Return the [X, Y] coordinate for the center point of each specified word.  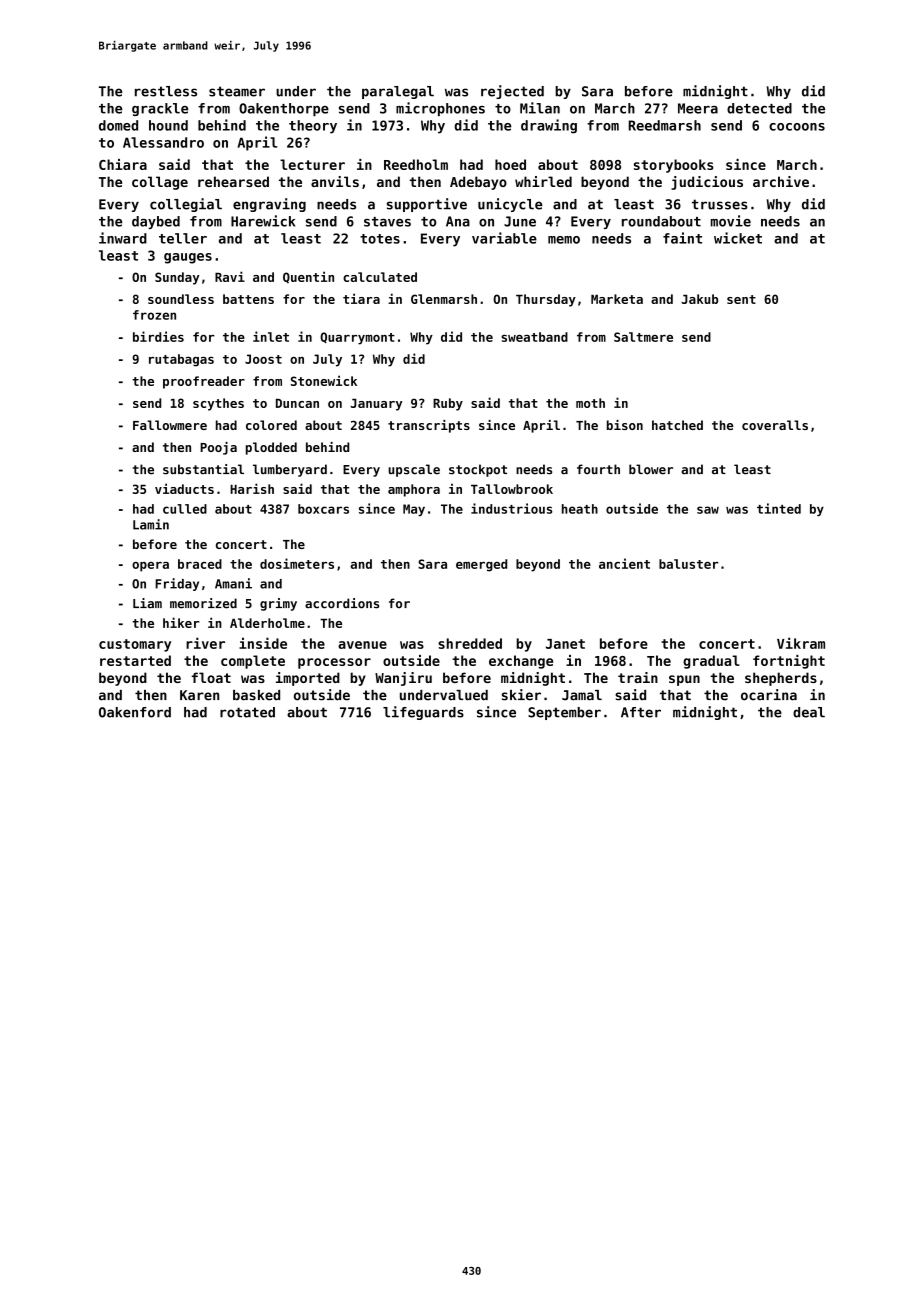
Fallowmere [170, 425]
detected [759, 108]
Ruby [448, 404]
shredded [470, 643]
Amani [233, 583]
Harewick [263, 221]
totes [380, 239]
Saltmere [643, 337]
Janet [565, 644]
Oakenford [135, 712]
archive [781, 181]
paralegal [398, 92]
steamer [237, 91]
